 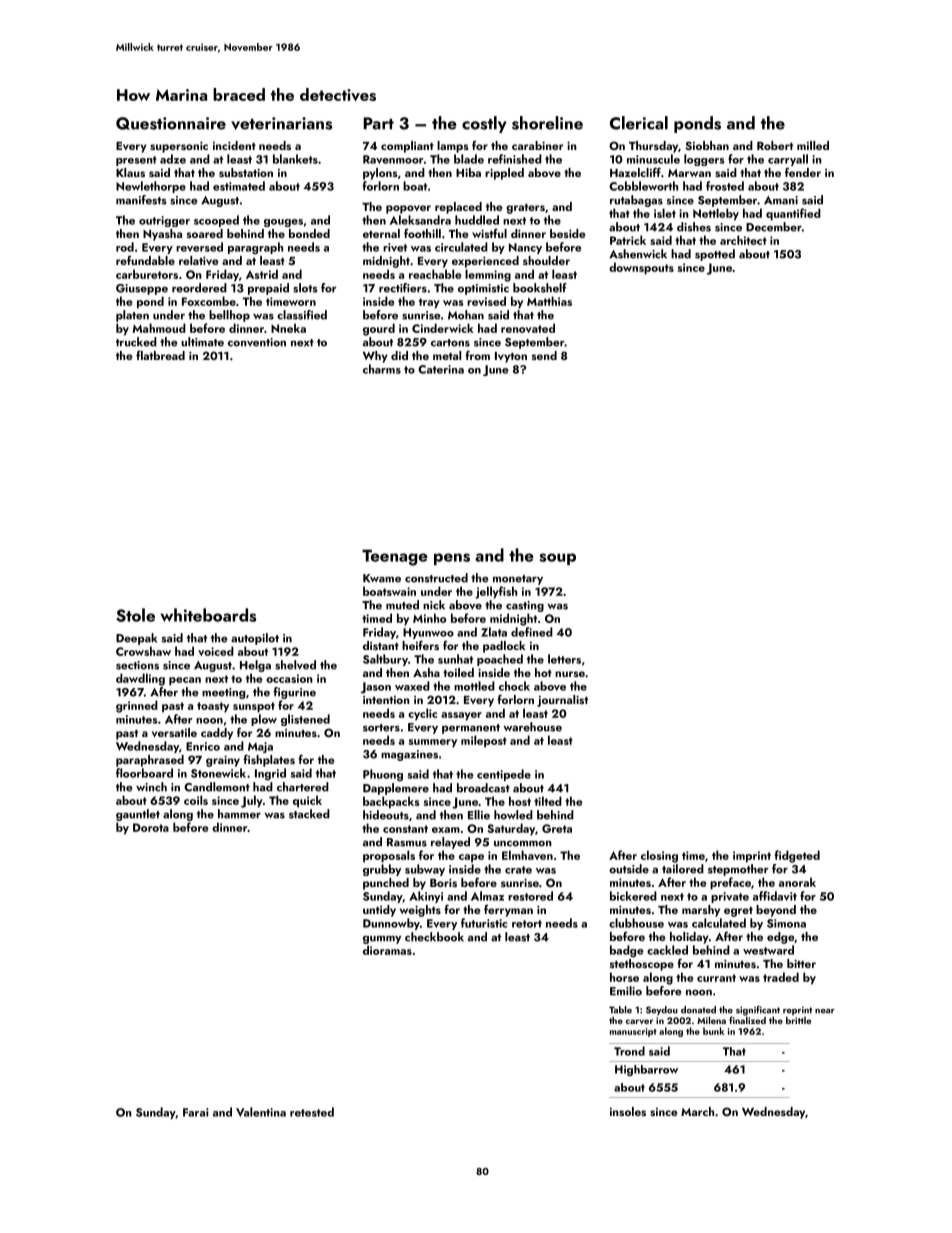 What do you see at coordinates (813, 145) in the image?
I see `milled` at bounding box center [813, 145].
